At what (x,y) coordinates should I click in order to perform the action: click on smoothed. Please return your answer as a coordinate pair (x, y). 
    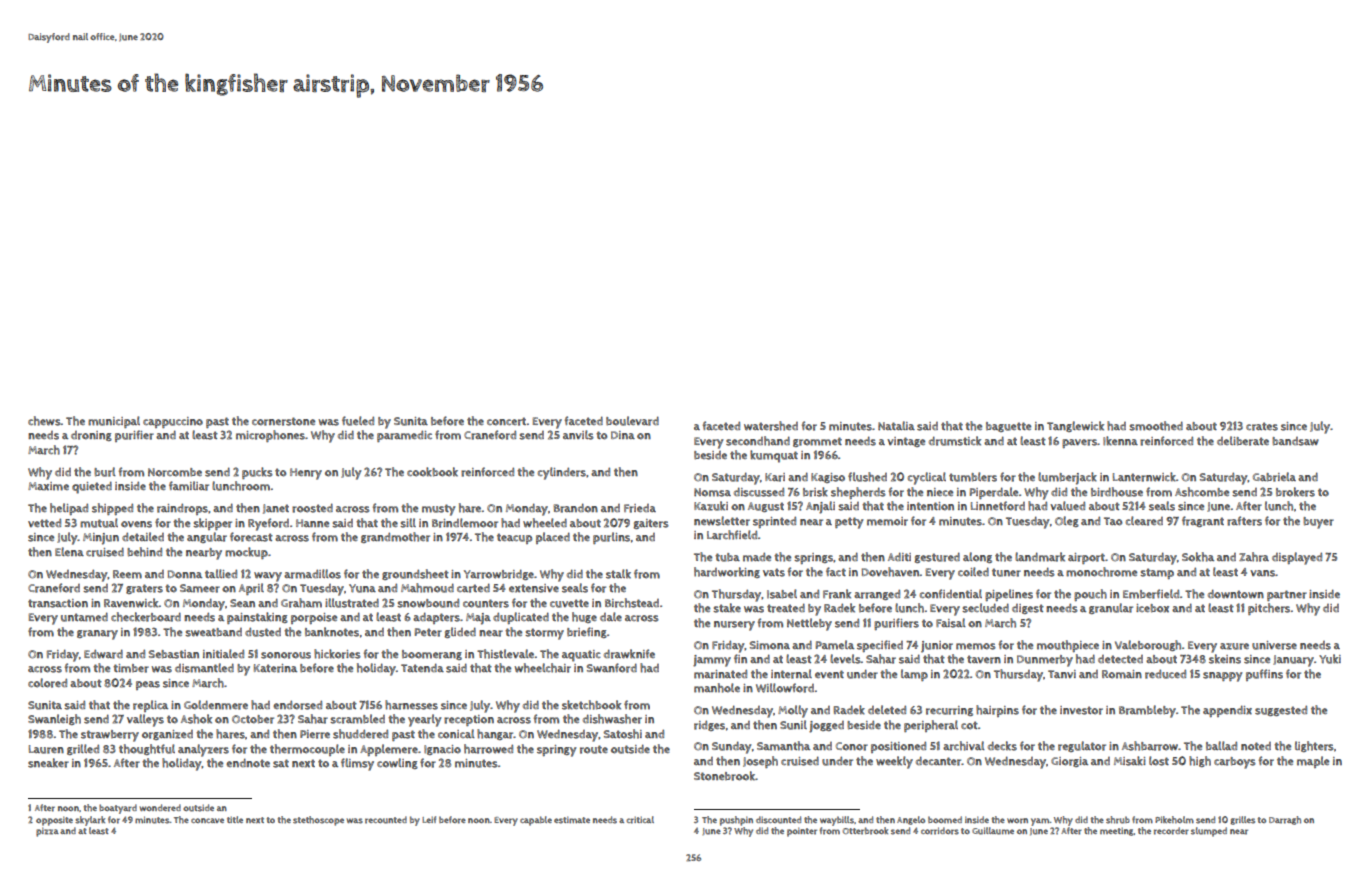
    Looking at the image, I should click on (1156, 426).
